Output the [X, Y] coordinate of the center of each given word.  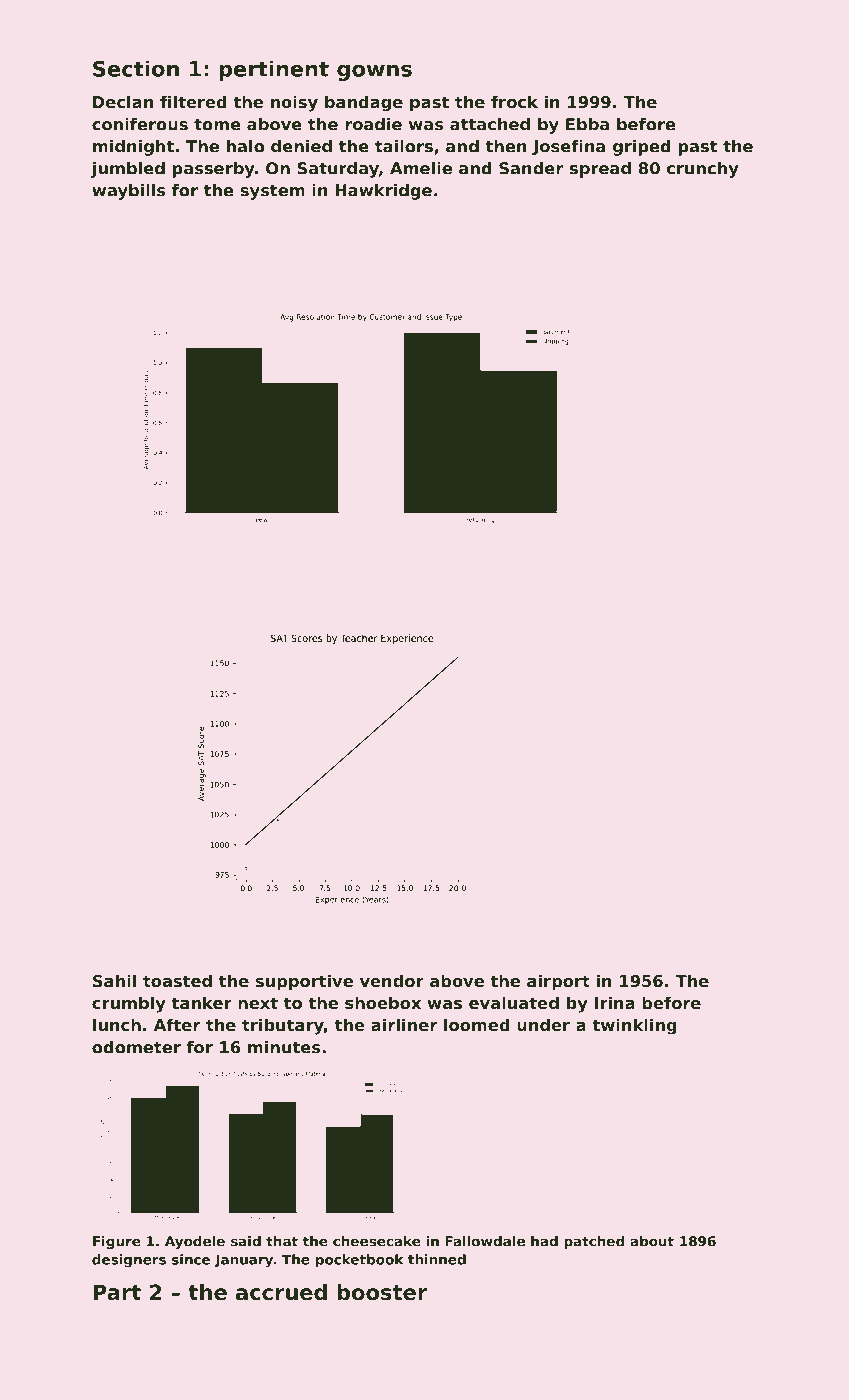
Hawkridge [383, 192]
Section [136, 68]
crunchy [703, 170]
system [272, 192]
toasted [177, 980]
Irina [615, 1002]
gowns [374, 72]
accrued [281, 1292]
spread [600, 170]
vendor [392, 980]
